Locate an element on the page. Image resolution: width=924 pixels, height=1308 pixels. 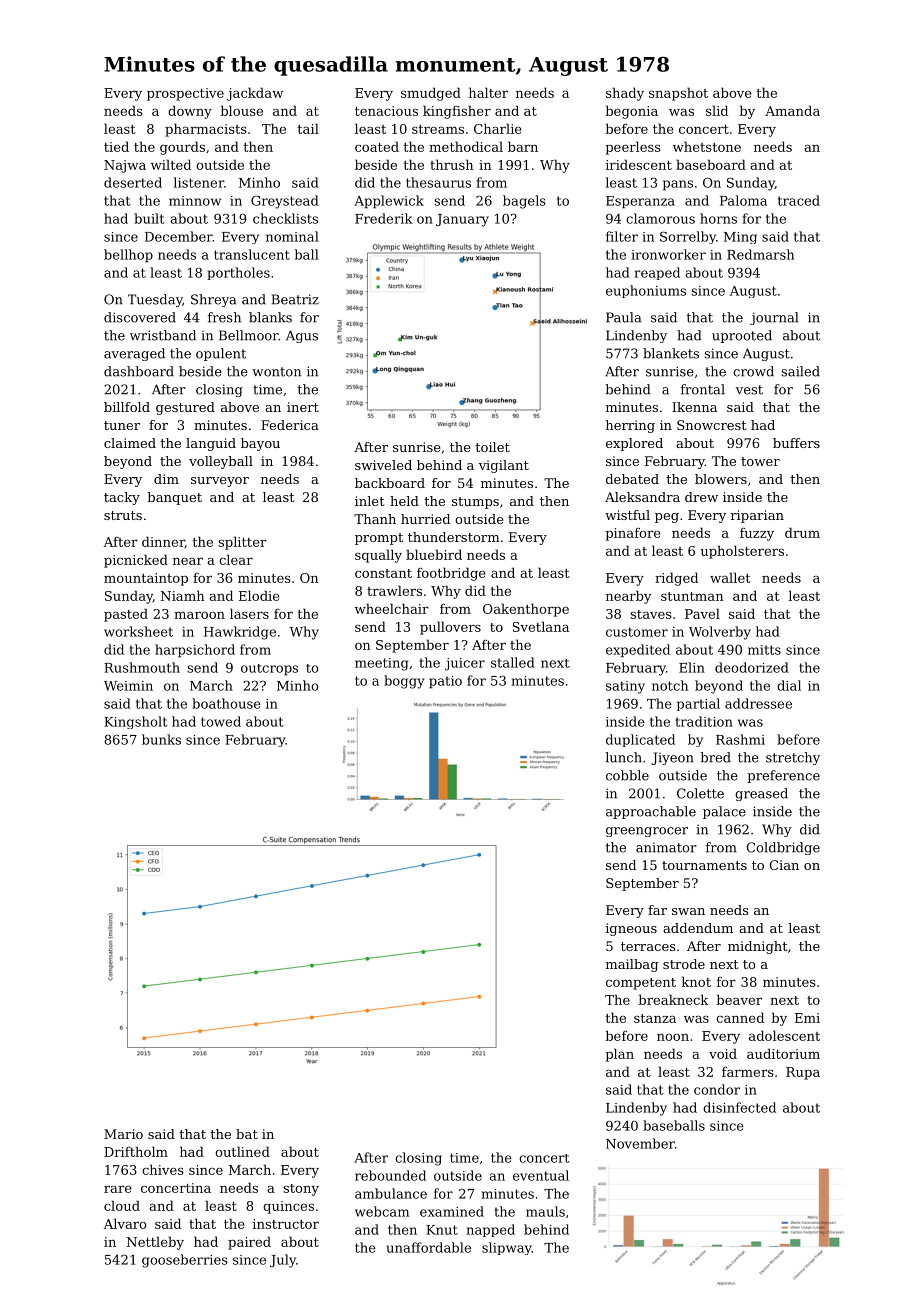
rebounded is located at coordinates (390, 1175).
